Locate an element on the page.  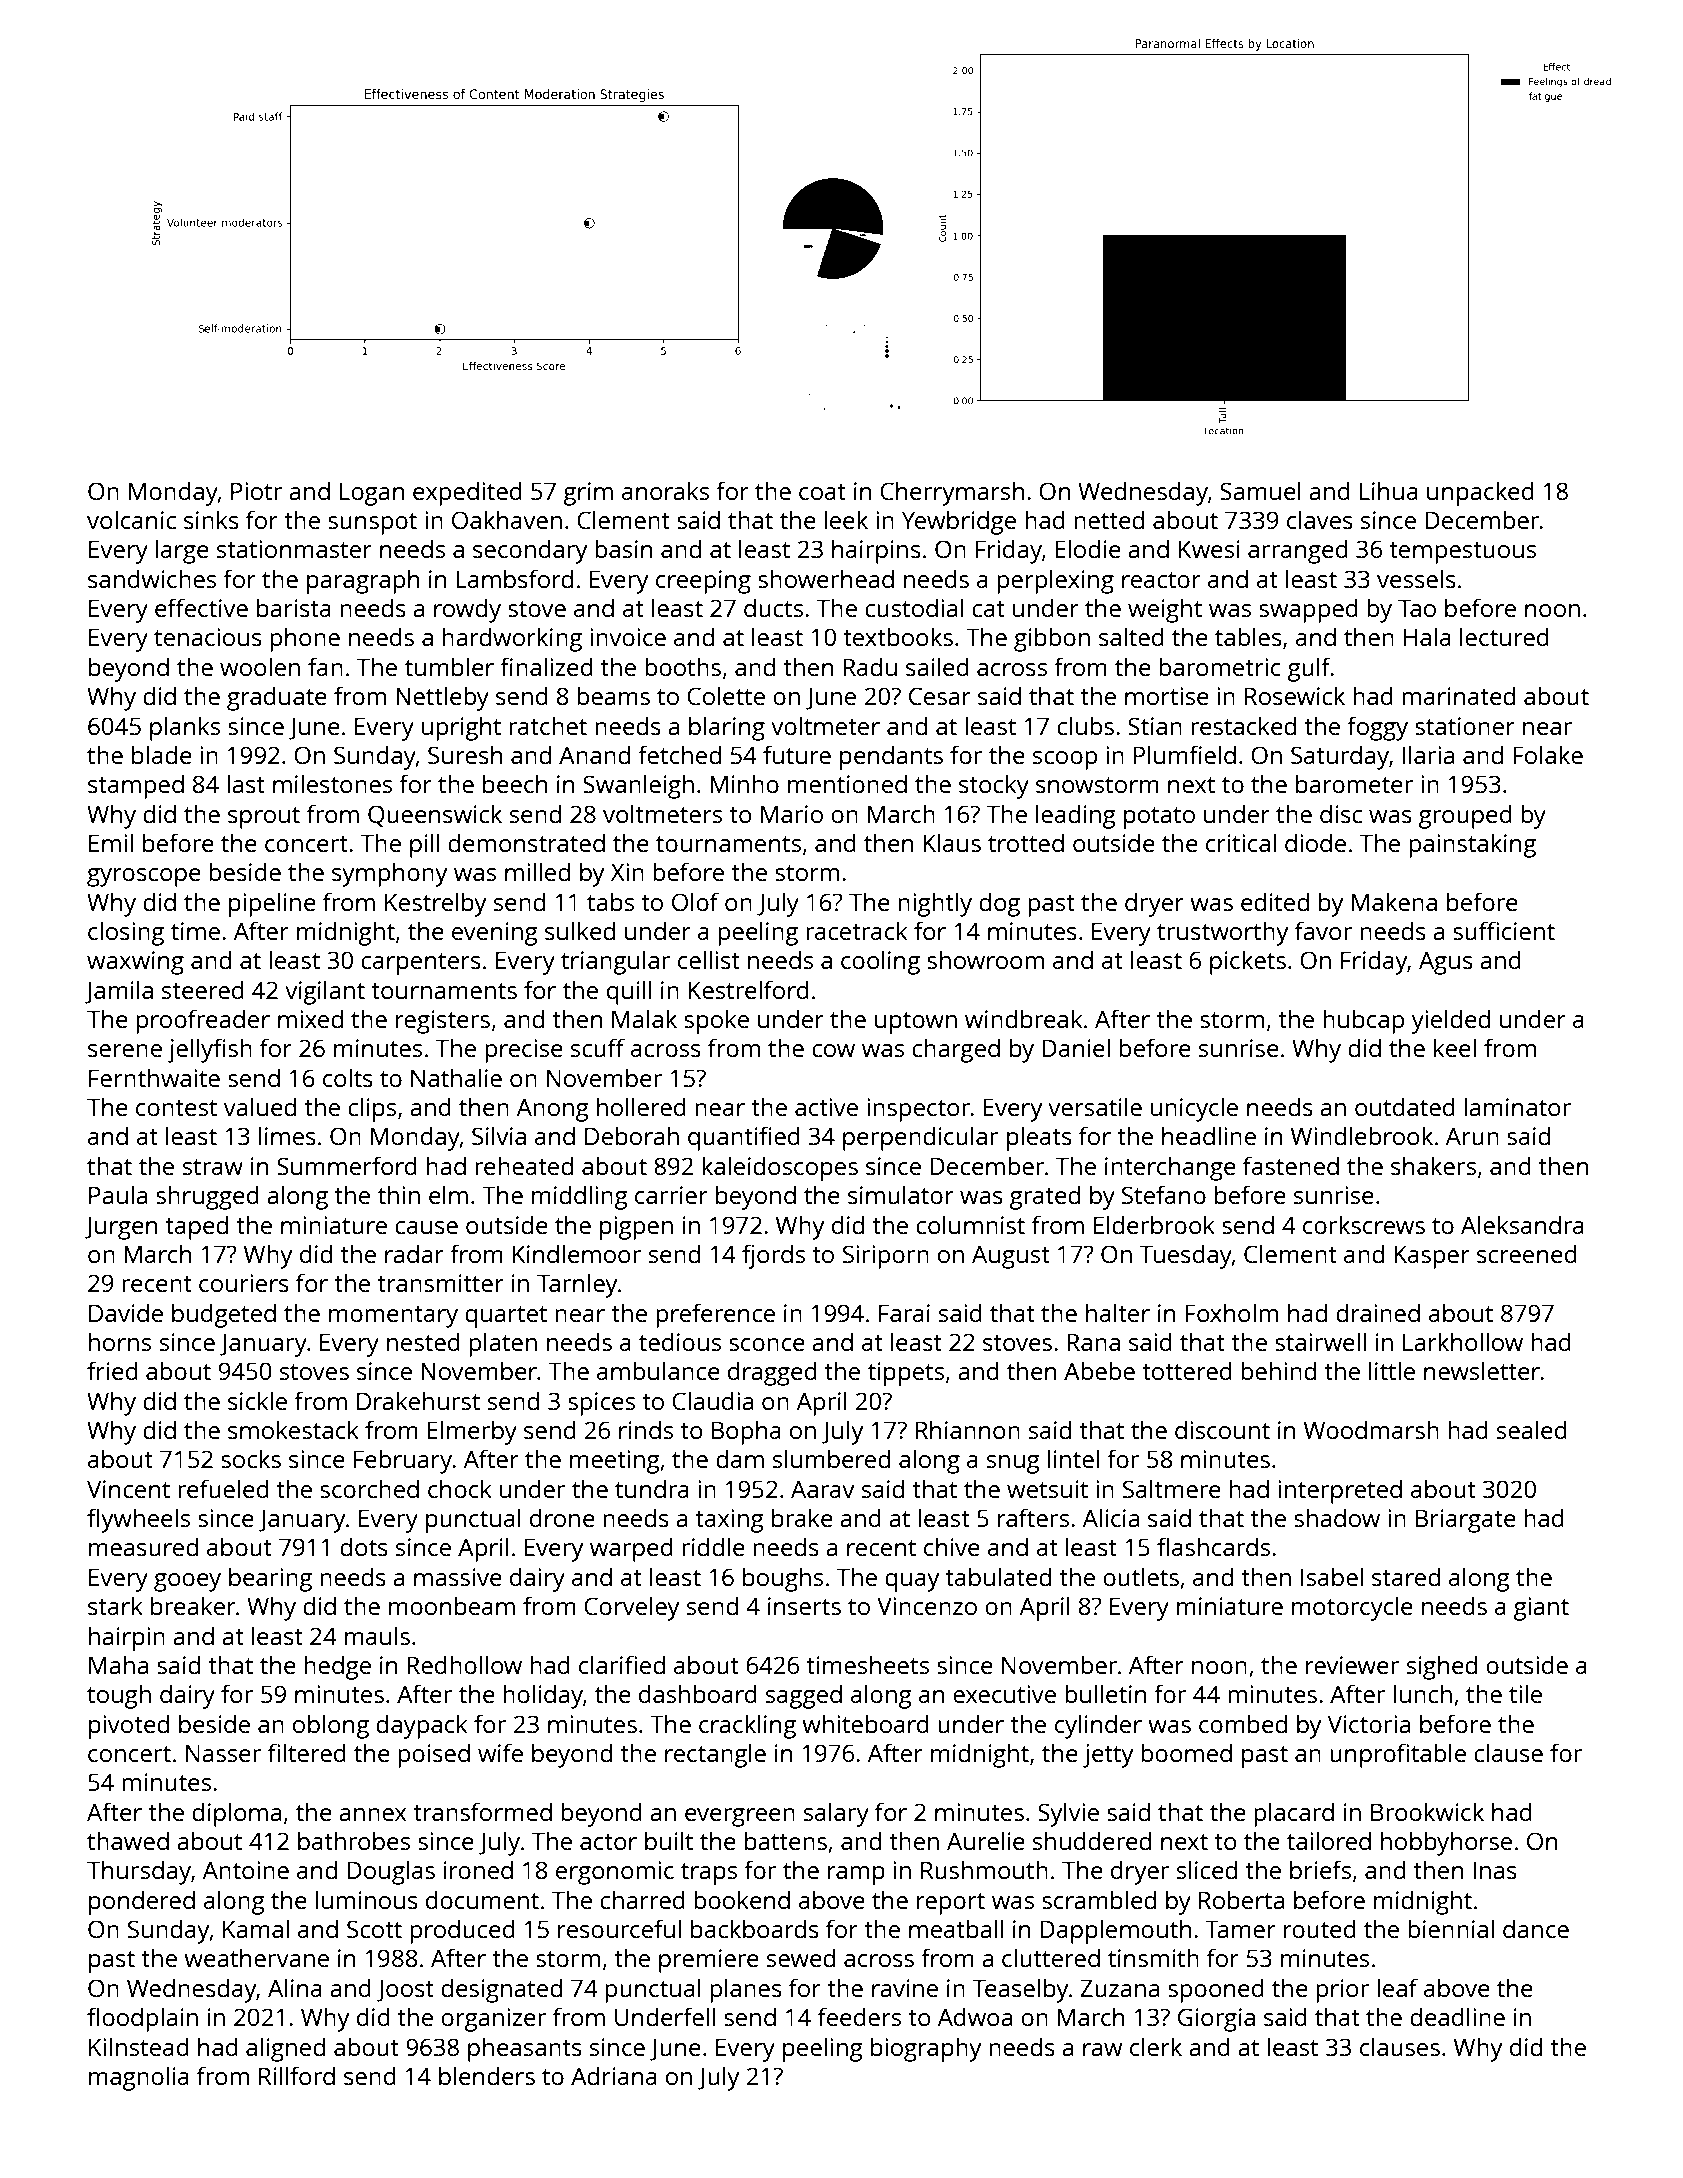
Inas is located at coordinates (1495, 1870).
